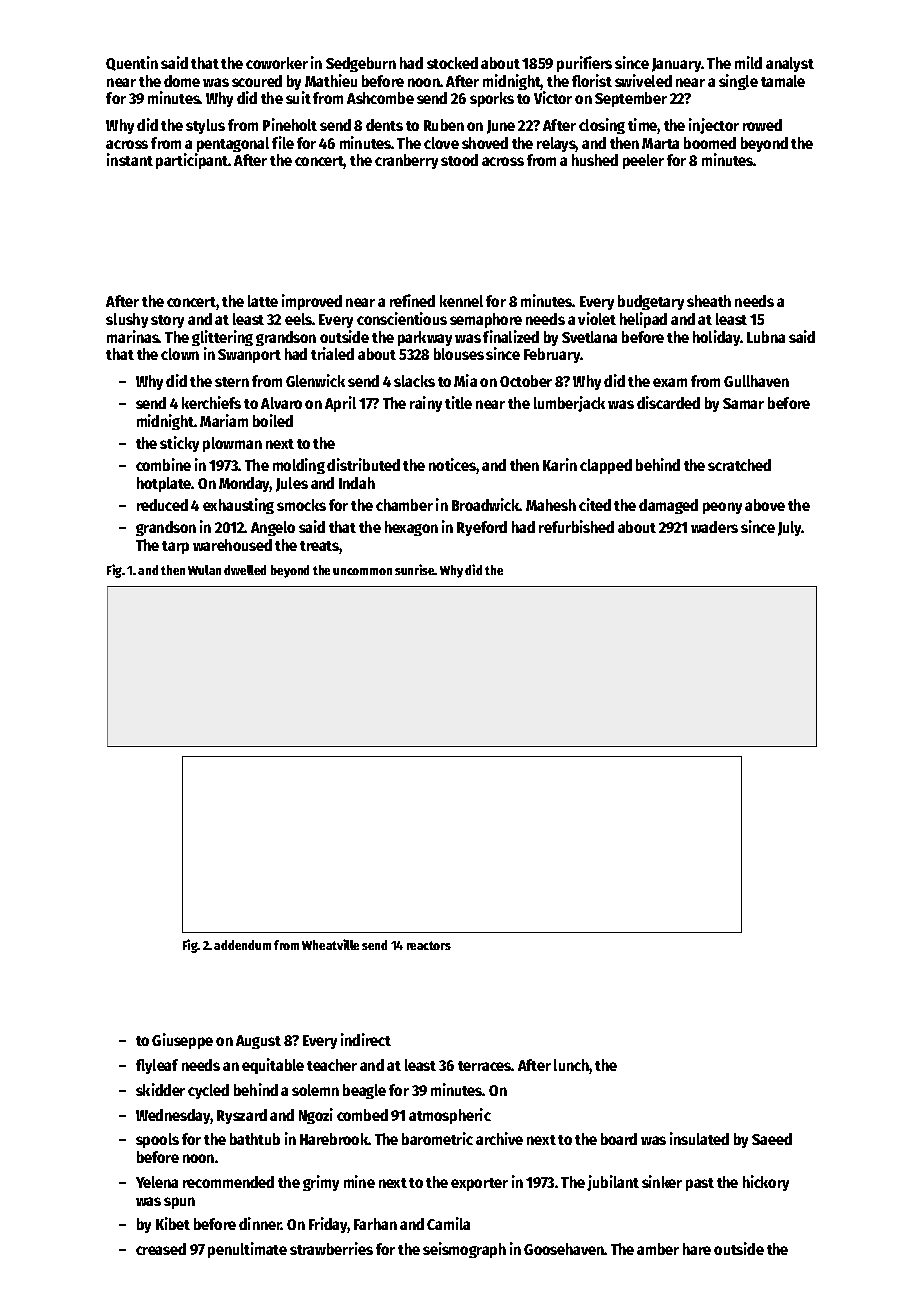 The image size is (924, 1308). What do you see at coordinates (182, 81) in the screenshot?
I see `dome` at bounding box center [182, 81].
